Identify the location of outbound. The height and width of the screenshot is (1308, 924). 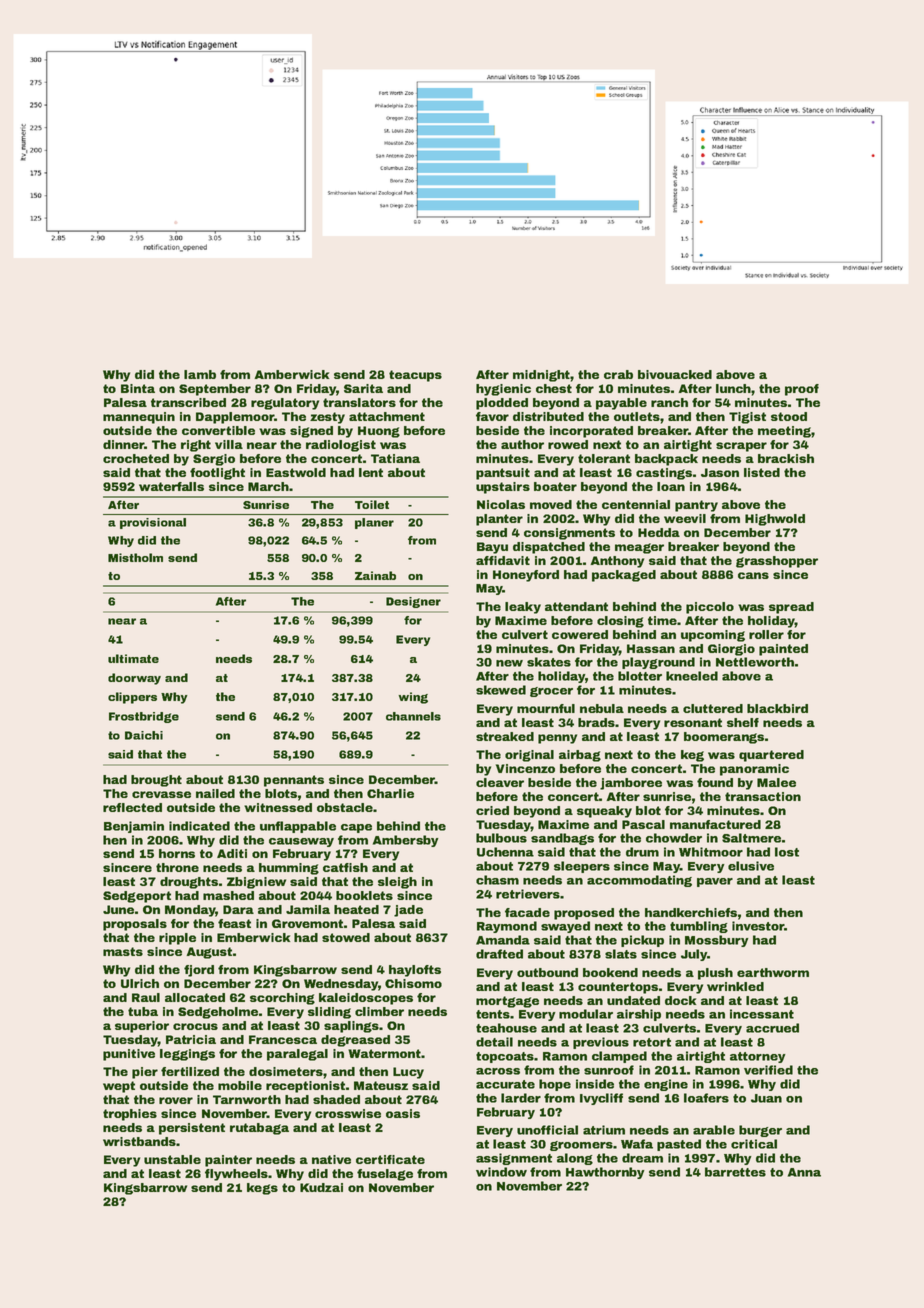
(547, 972).
